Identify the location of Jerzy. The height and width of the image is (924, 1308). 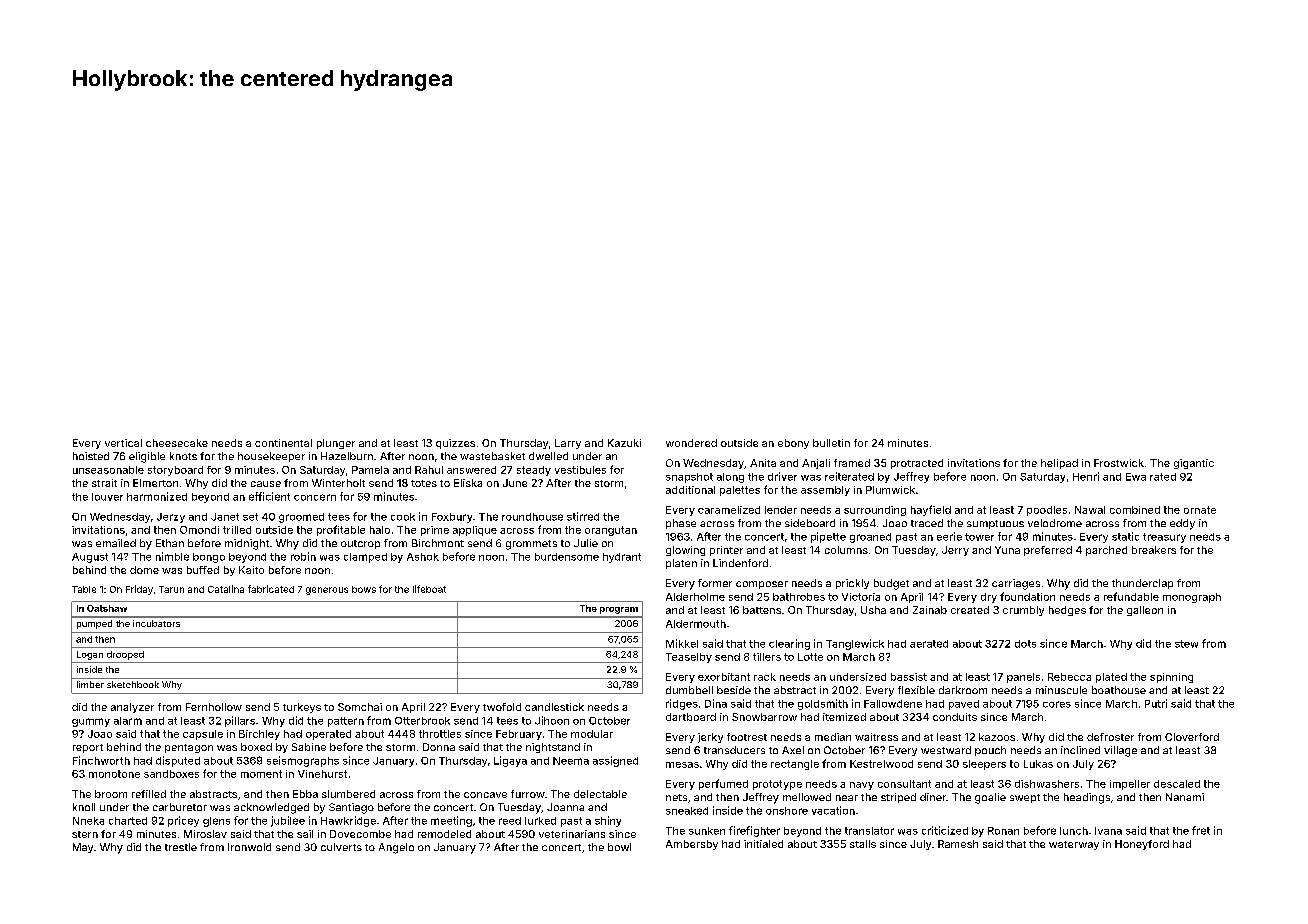
(171, 518).
